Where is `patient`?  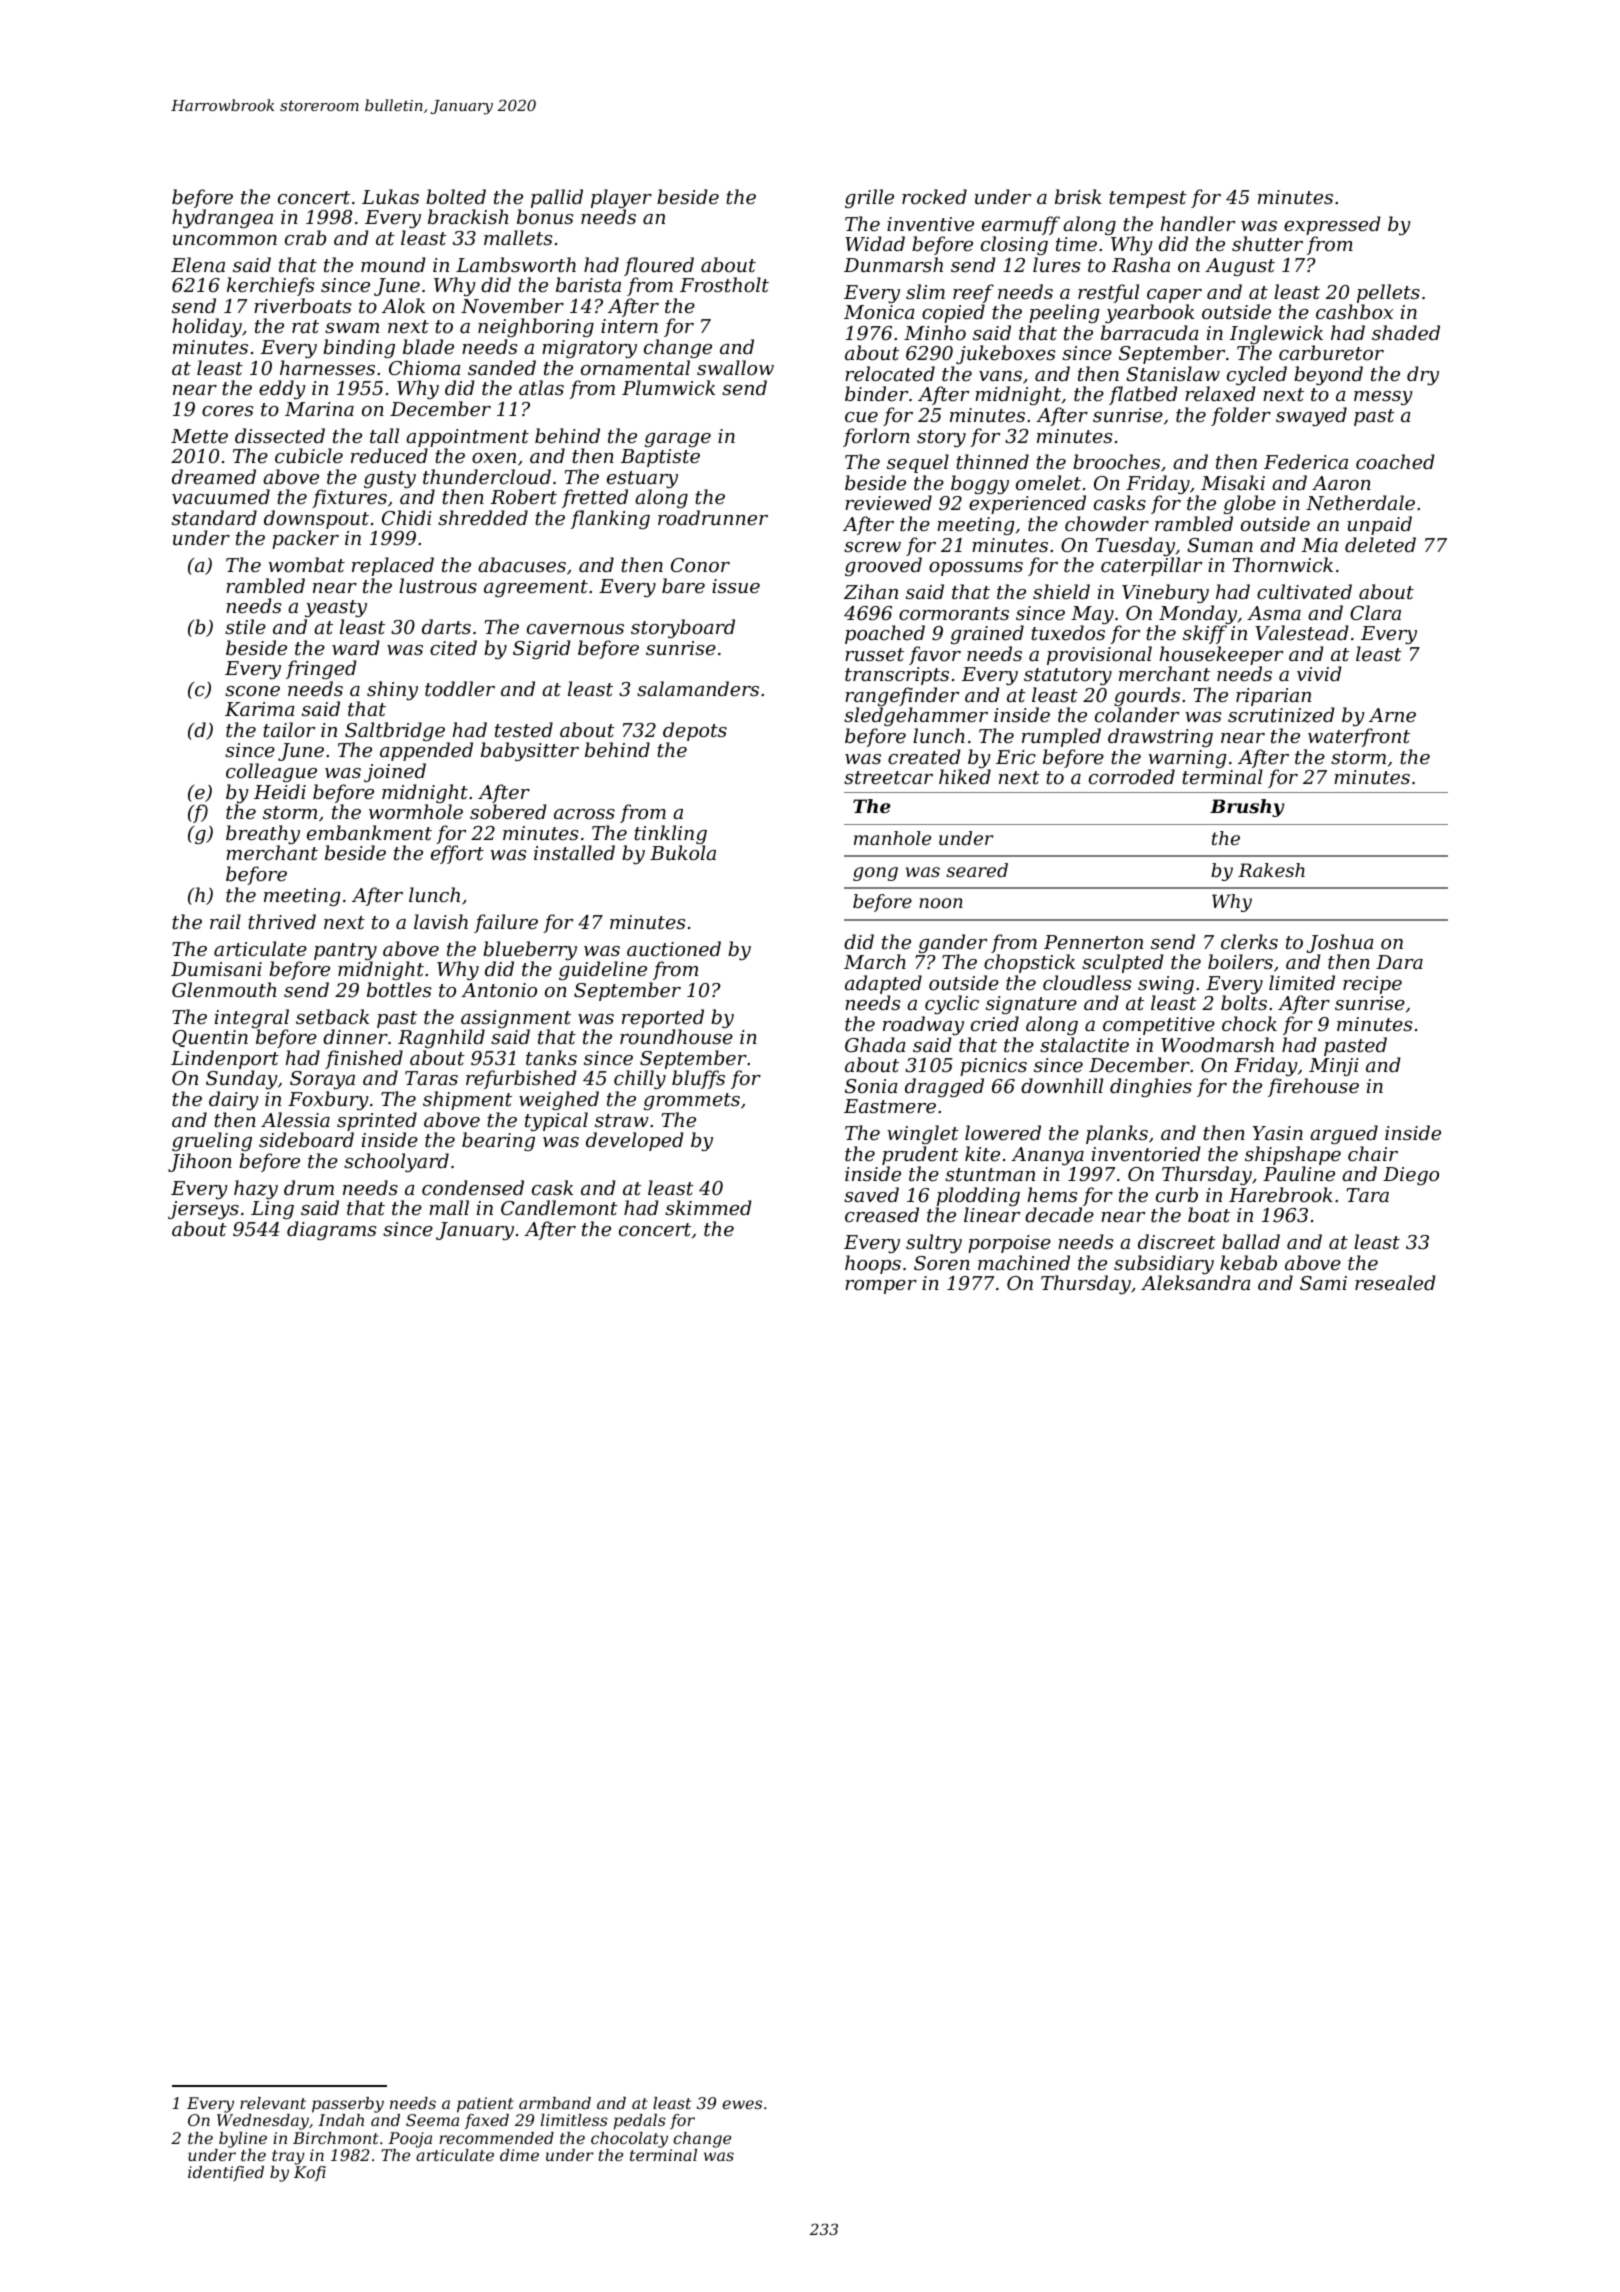 patient is located at coordinates (485, 2105).
